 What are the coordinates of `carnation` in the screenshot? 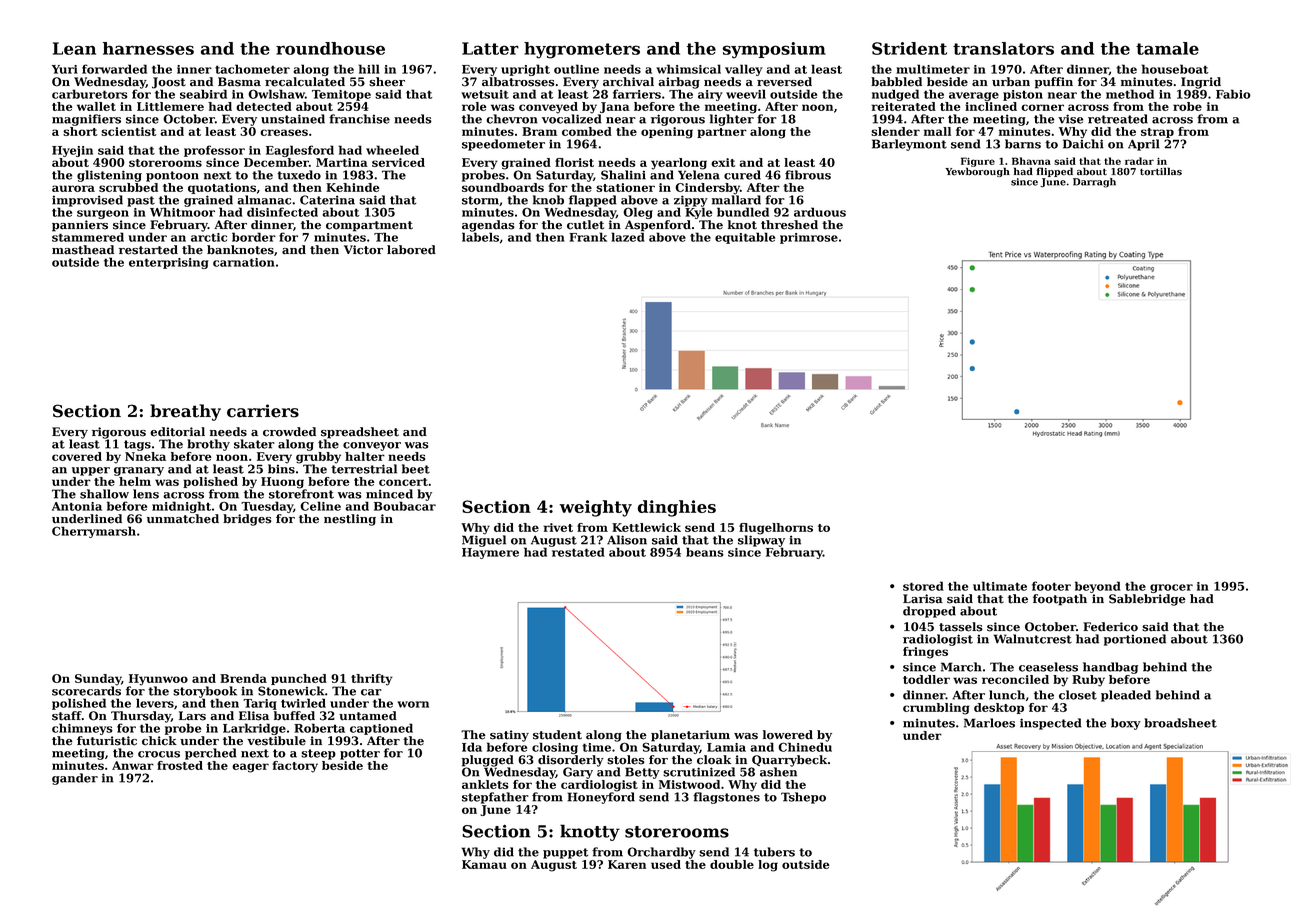 It's located at (244, 262).
